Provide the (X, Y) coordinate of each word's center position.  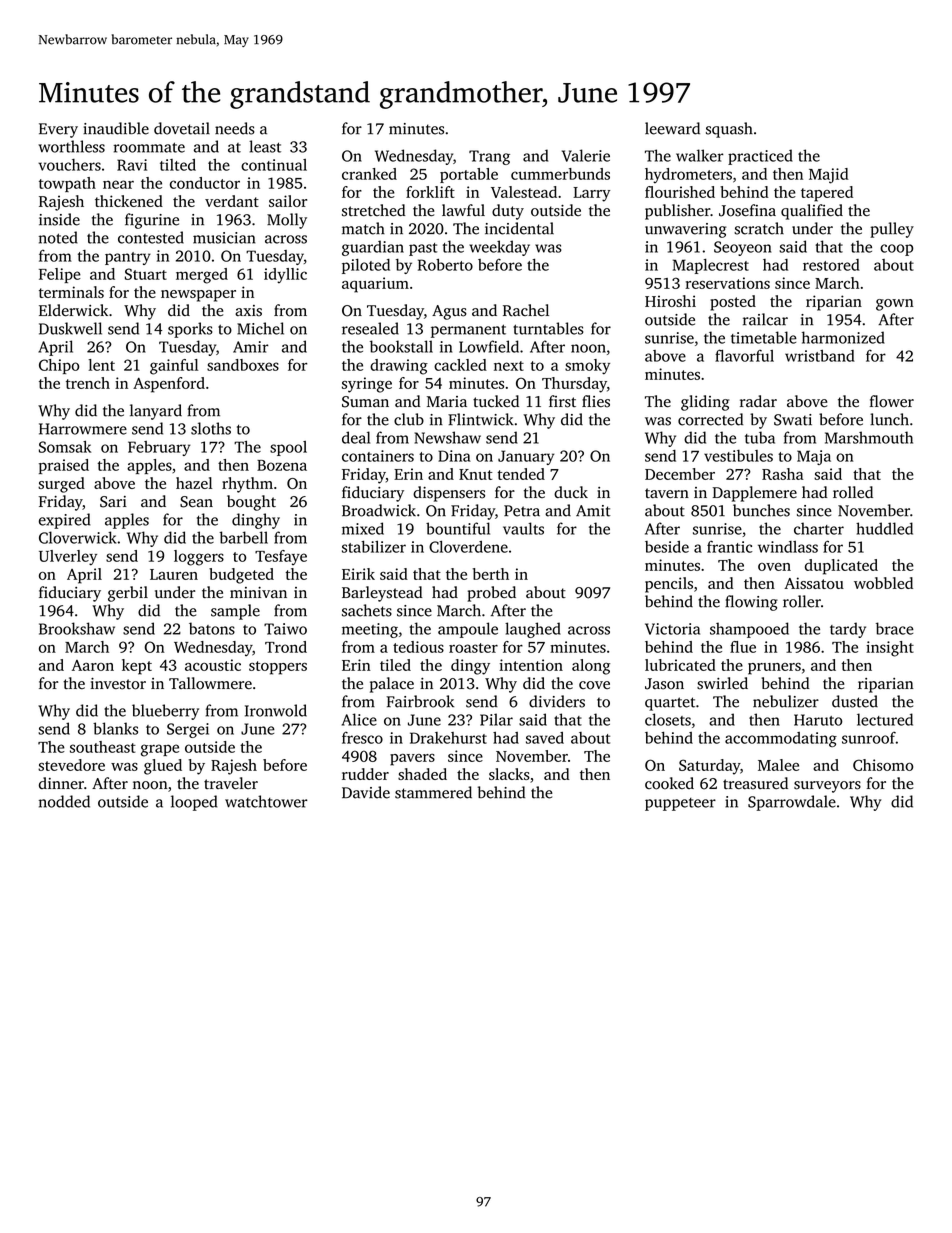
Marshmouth (869, 437)
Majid (829, 176)
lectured (885, 719)
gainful (174, 367)
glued (163, 767)
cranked (369, 174)
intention (531, 665)
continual (274, 165)
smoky (587, 367)
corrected (710, 419)
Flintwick (481, 419)
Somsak (65, 446)
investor (118, 684)
